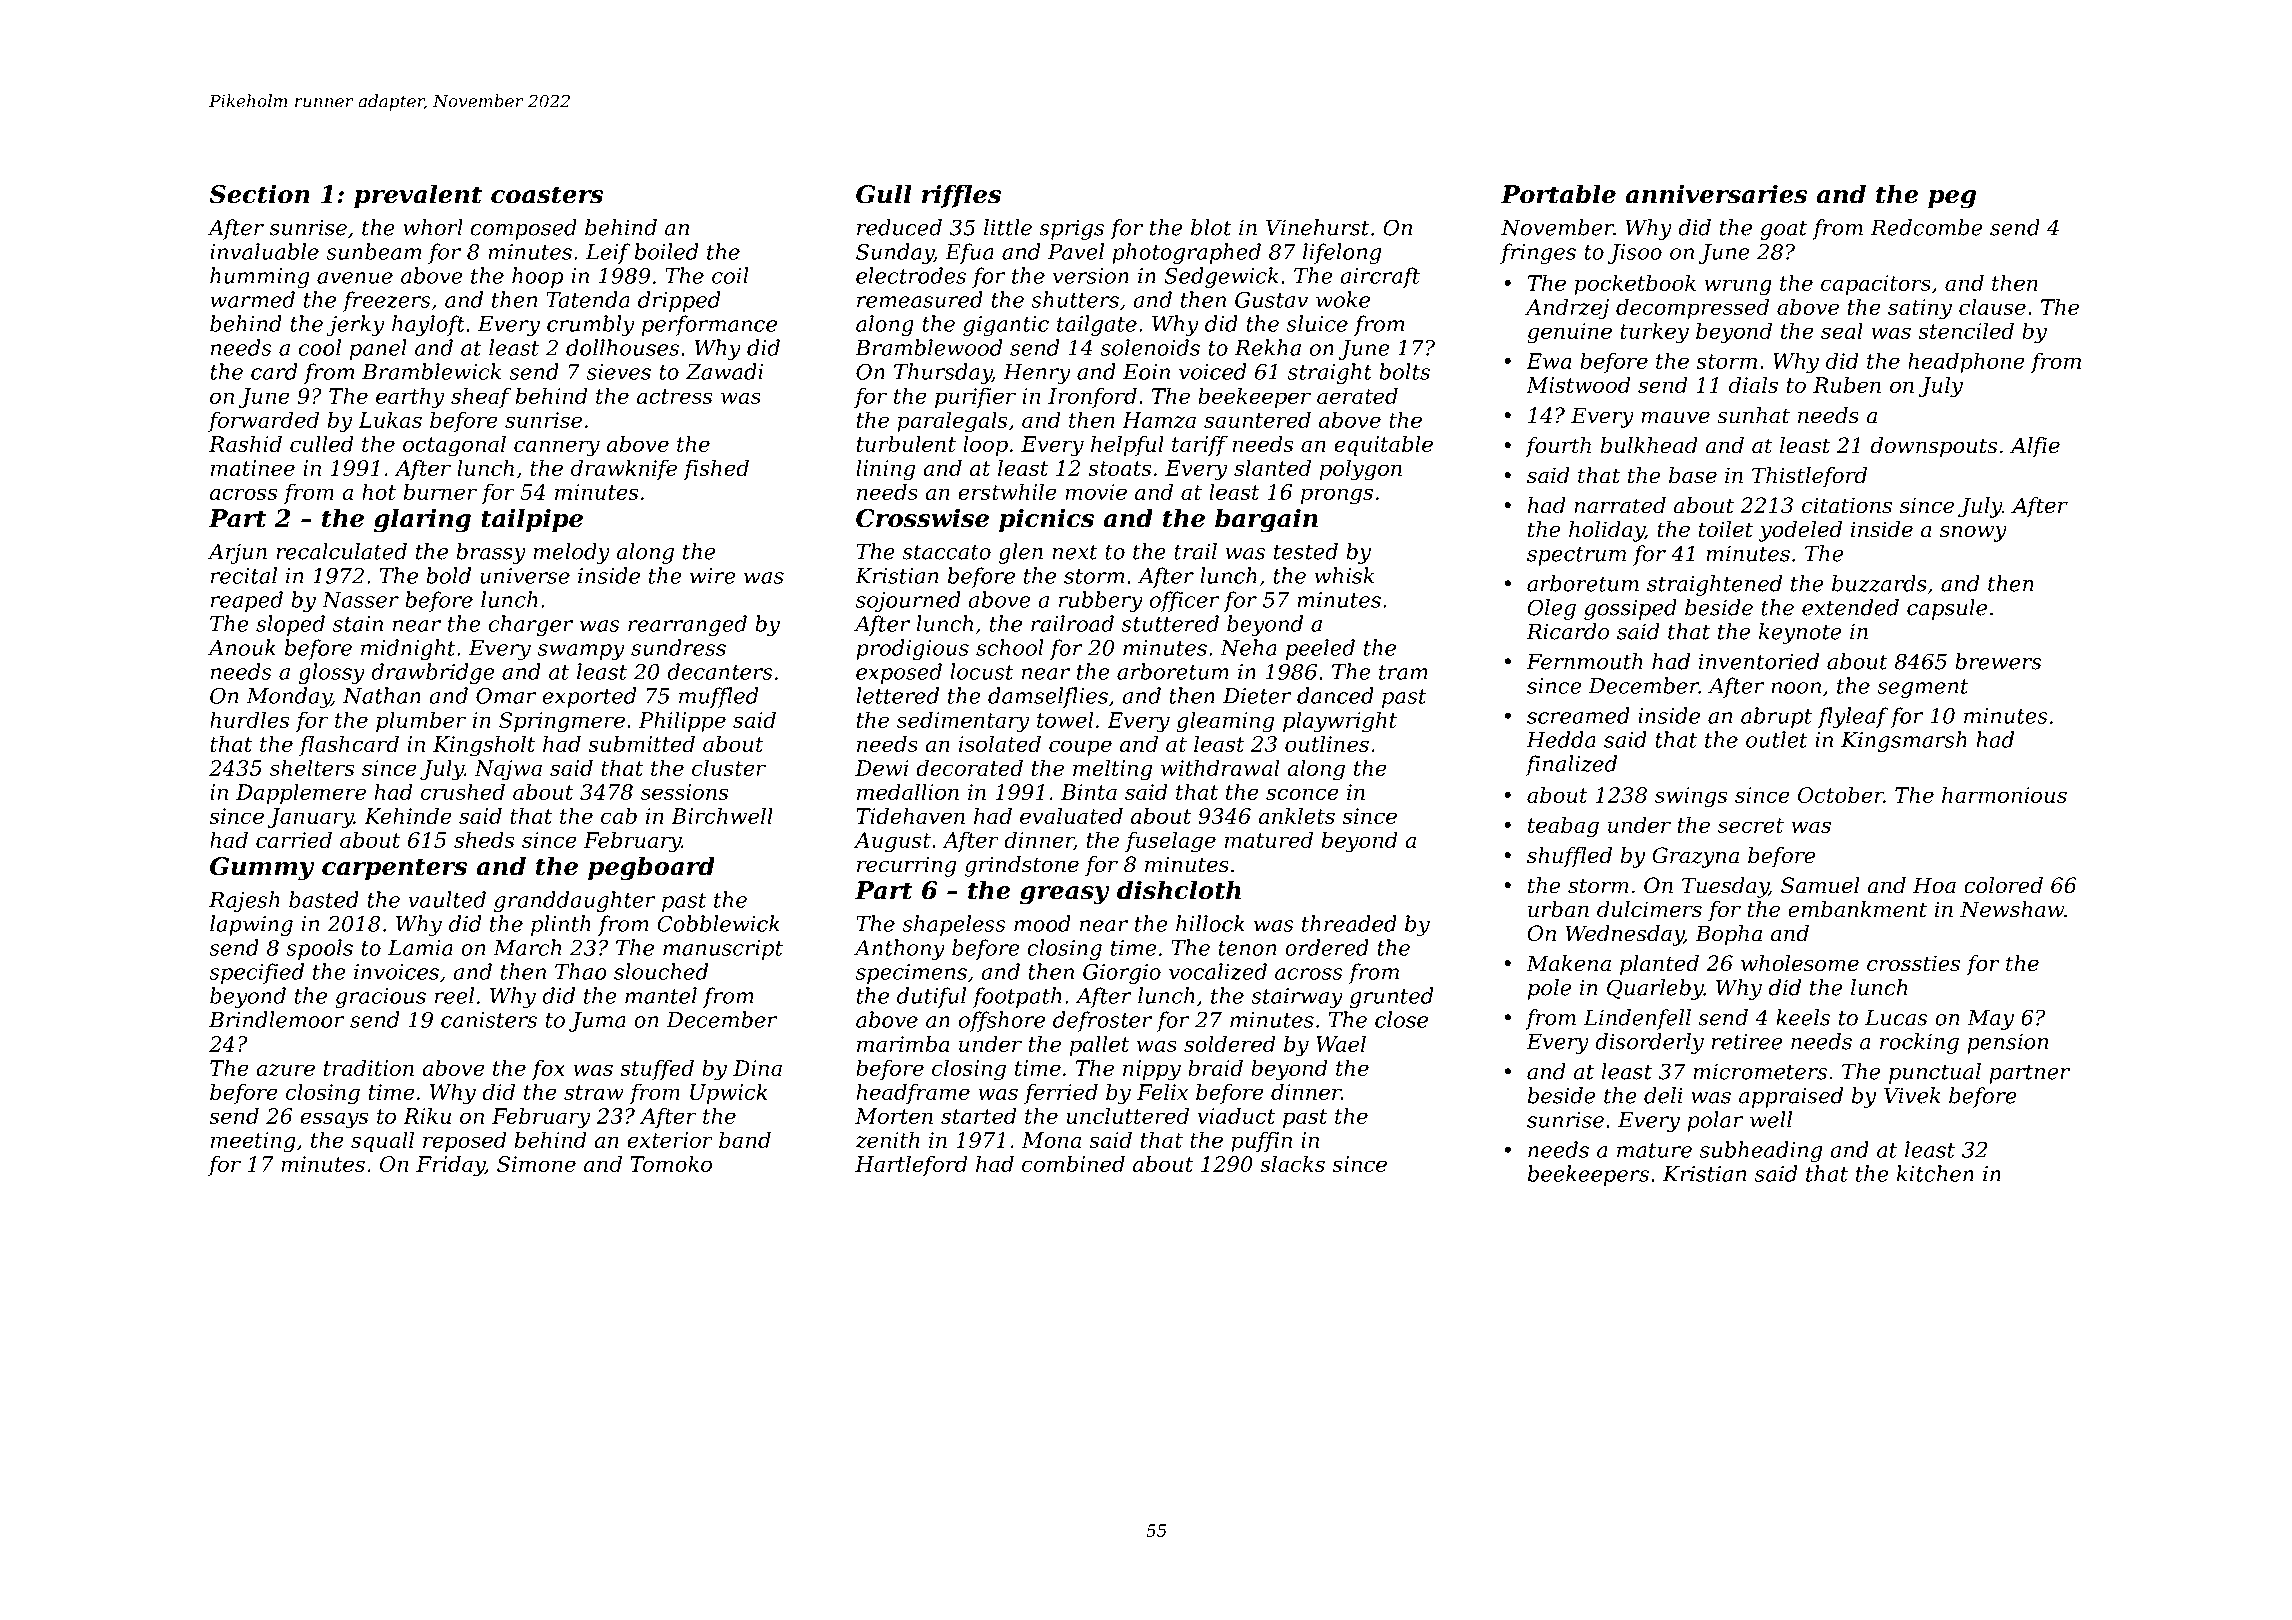 The image size is (2292, 1620). I want to click on Springmere, so click(562, 722).
